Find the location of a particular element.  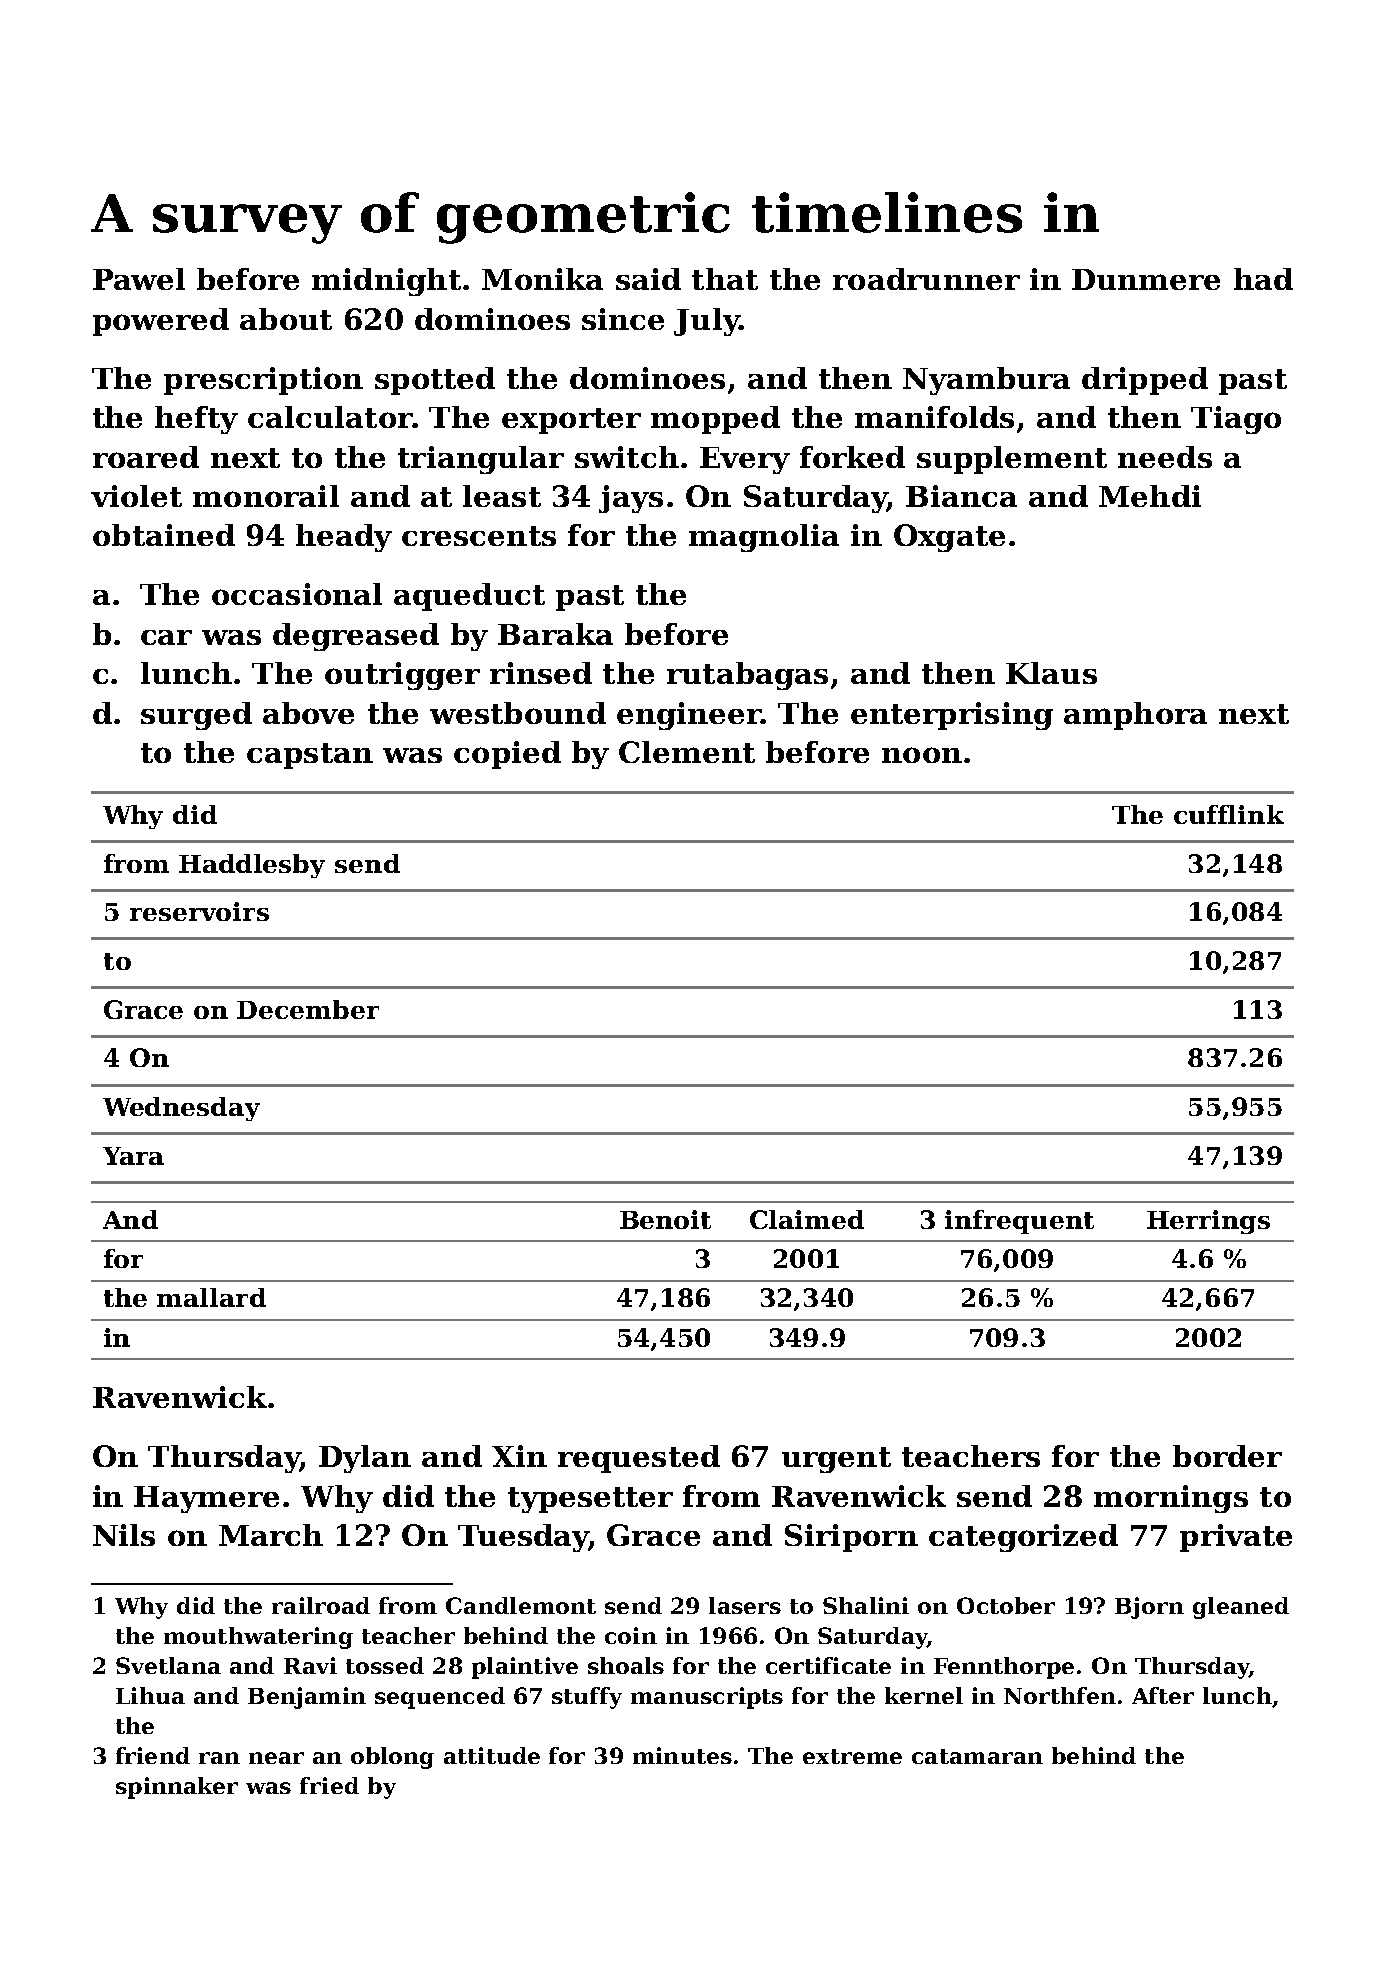

Baraka is located at coordinates (555, 634).
